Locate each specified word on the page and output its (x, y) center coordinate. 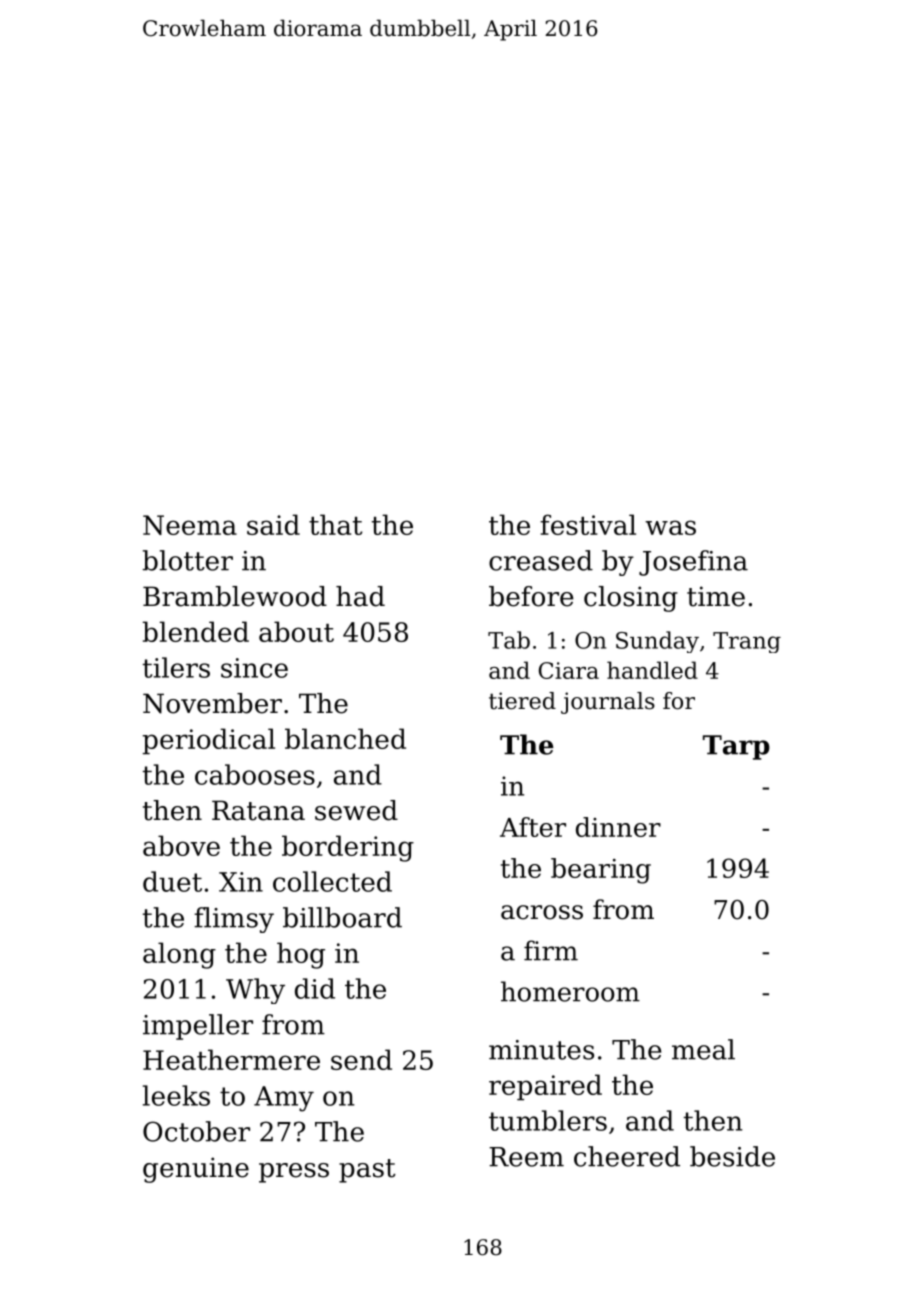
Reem (526, 1157)
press (294, 1173)
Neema (190, 525)
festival (588, 524)
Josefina (693, 563)
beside (732, 1156)
